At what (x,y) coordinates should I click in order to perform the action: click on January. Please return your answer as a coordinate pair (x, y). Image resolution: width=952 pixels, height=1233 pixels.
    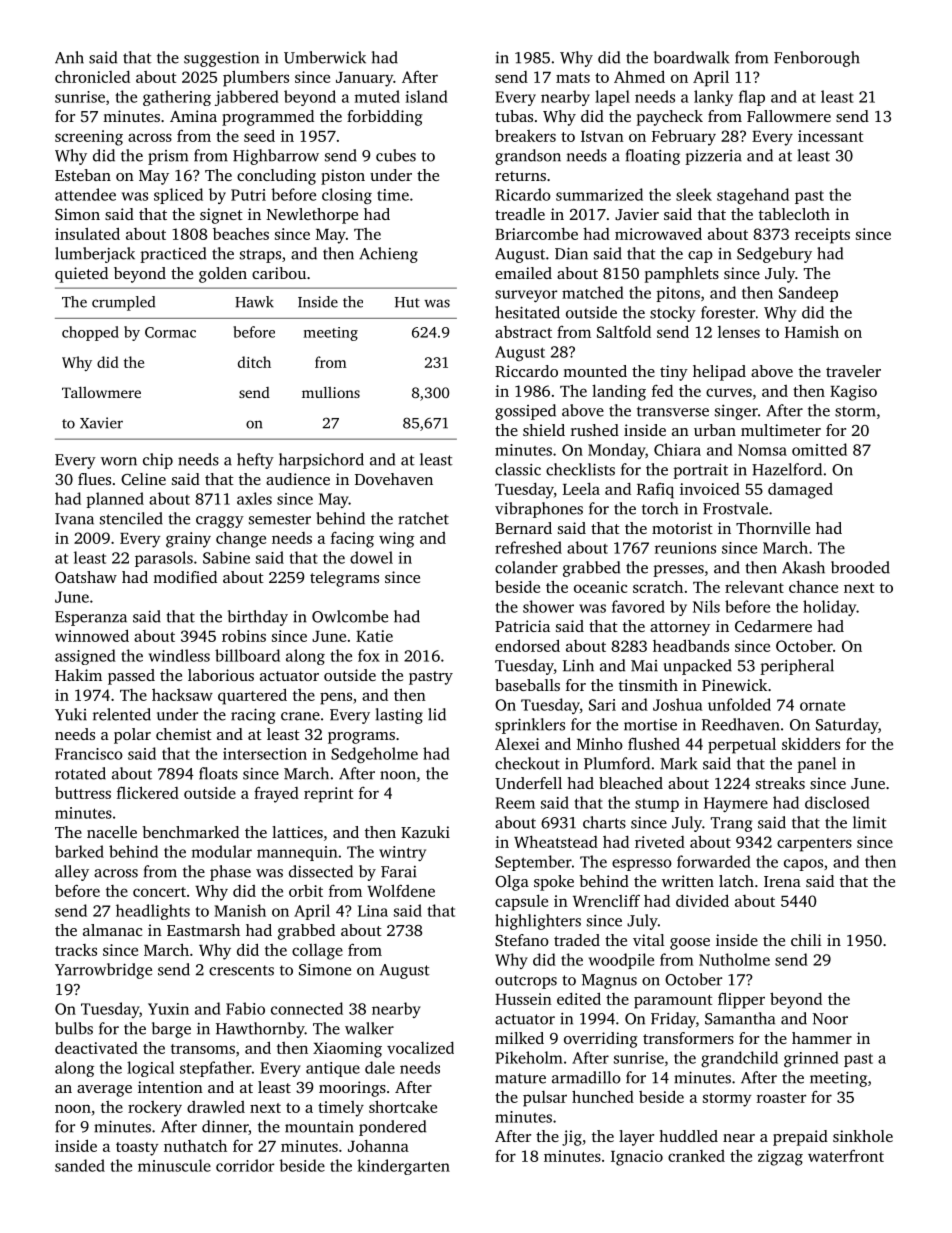
    Looking at the image, I should click on (364, 79).
